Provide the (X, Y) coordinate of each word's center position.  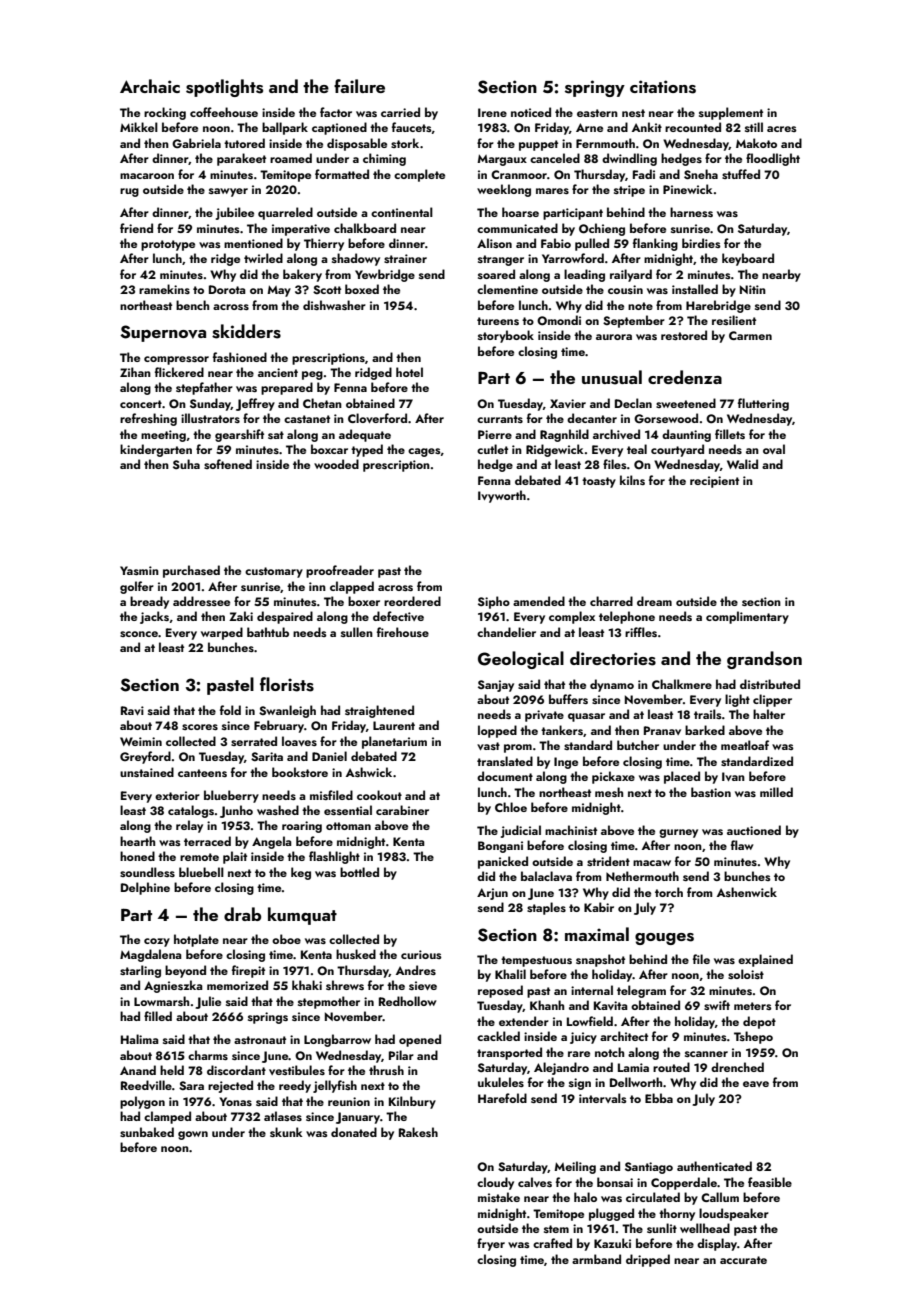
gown (193, 1135)
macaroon (147, 176)
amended (539, 601)
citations (663, 87)
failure (359, 86)
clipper (772, 700)
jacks (154, 617)
